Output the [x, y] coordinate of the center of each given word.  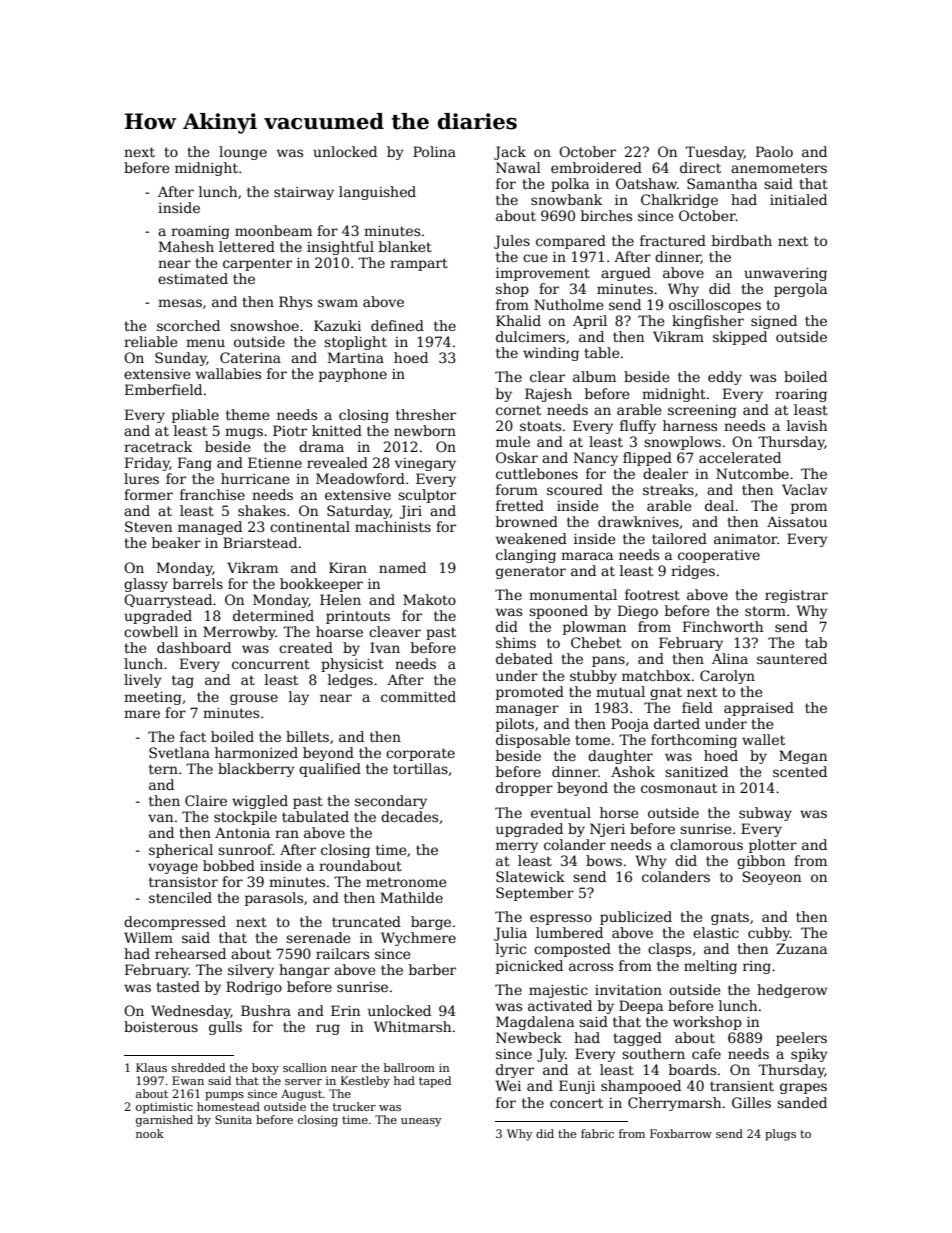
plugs [780, 1135]
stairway [304, 193]
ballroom [409, 1067]
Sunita [233, 1119]
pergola [800, 290]
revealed [337, 462]
